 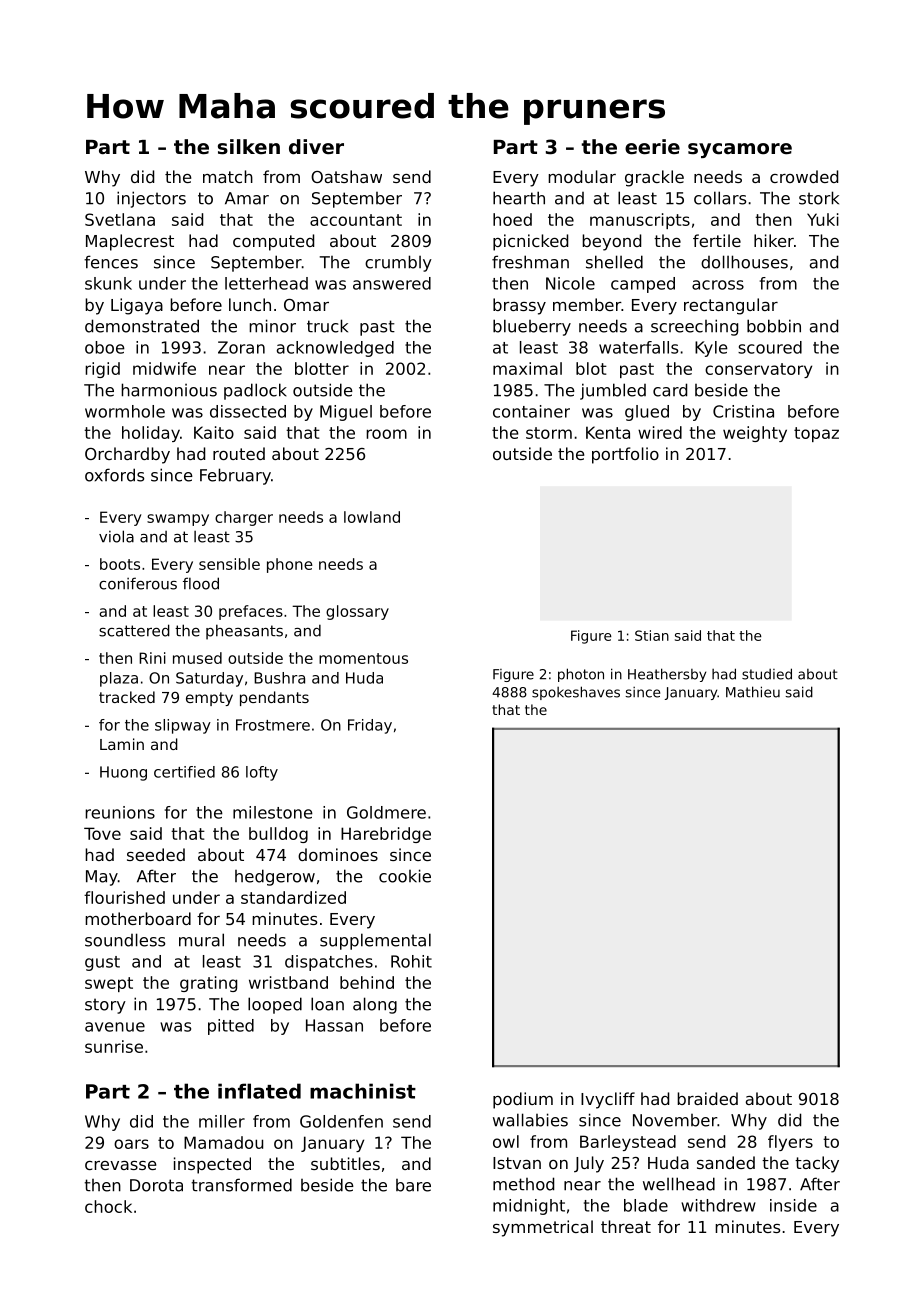 I want to click on oars, so click(x=131, y=1144).
